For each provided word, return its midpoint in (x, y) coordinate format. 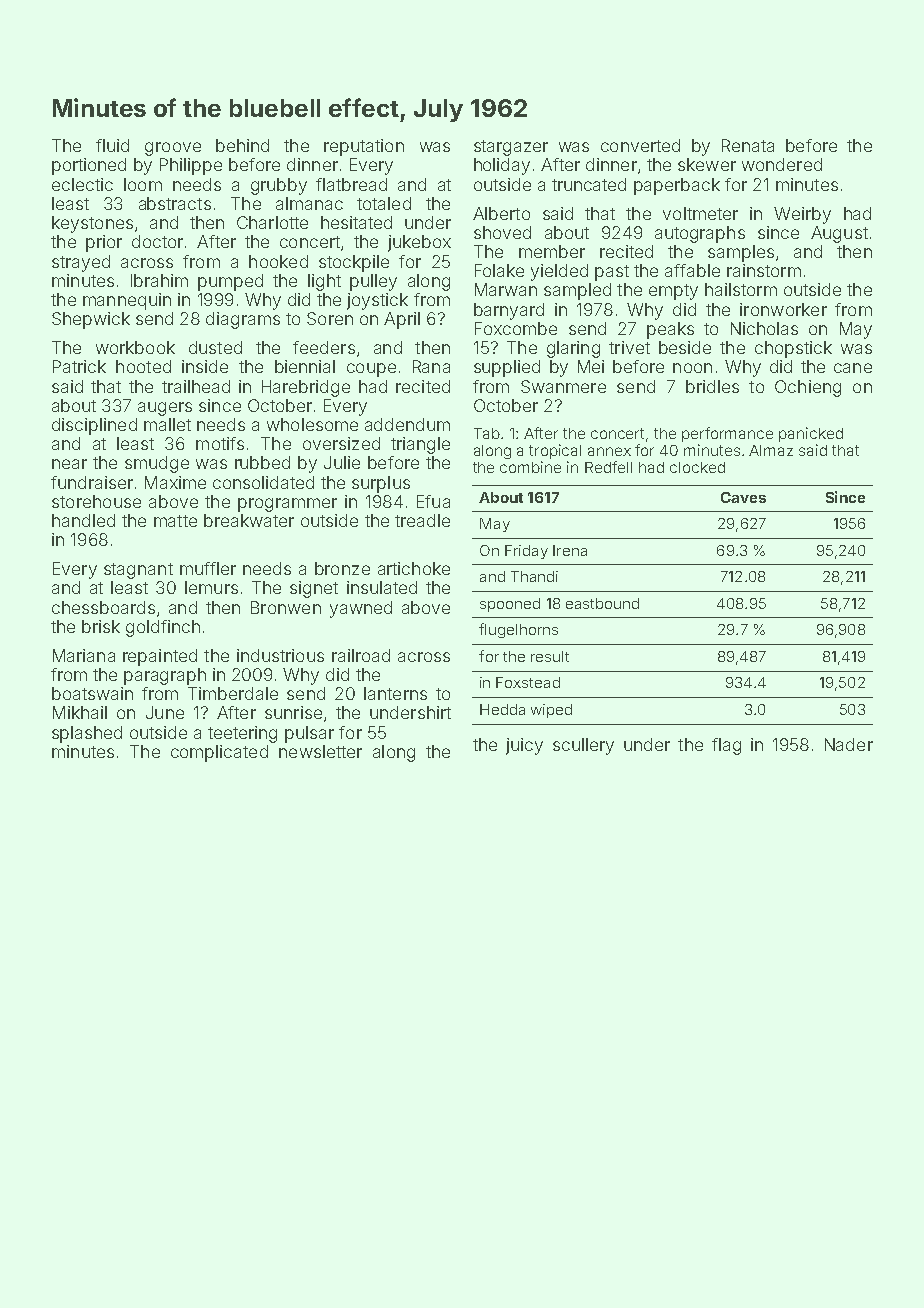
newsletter (320, 751)
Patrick (79, 366)
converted (640, 145)
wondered (782, 164)
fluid (112, 145)
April (402, 320)
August (839, 234)
